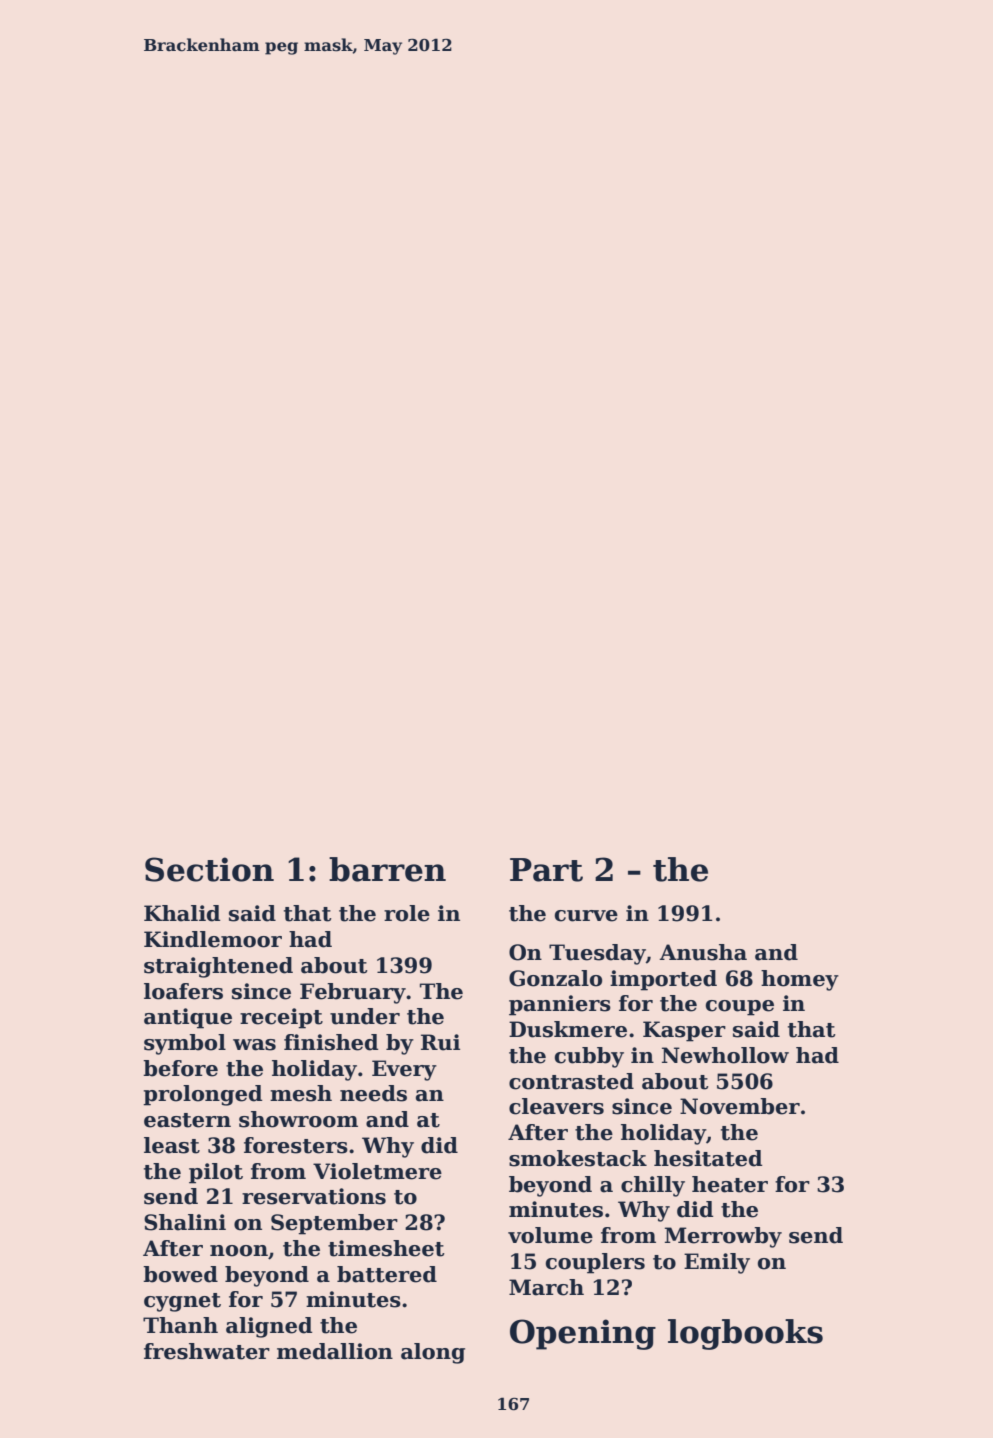 The width and height of the image is (993, 1438). I want to click on least, so click(172, 1145).
